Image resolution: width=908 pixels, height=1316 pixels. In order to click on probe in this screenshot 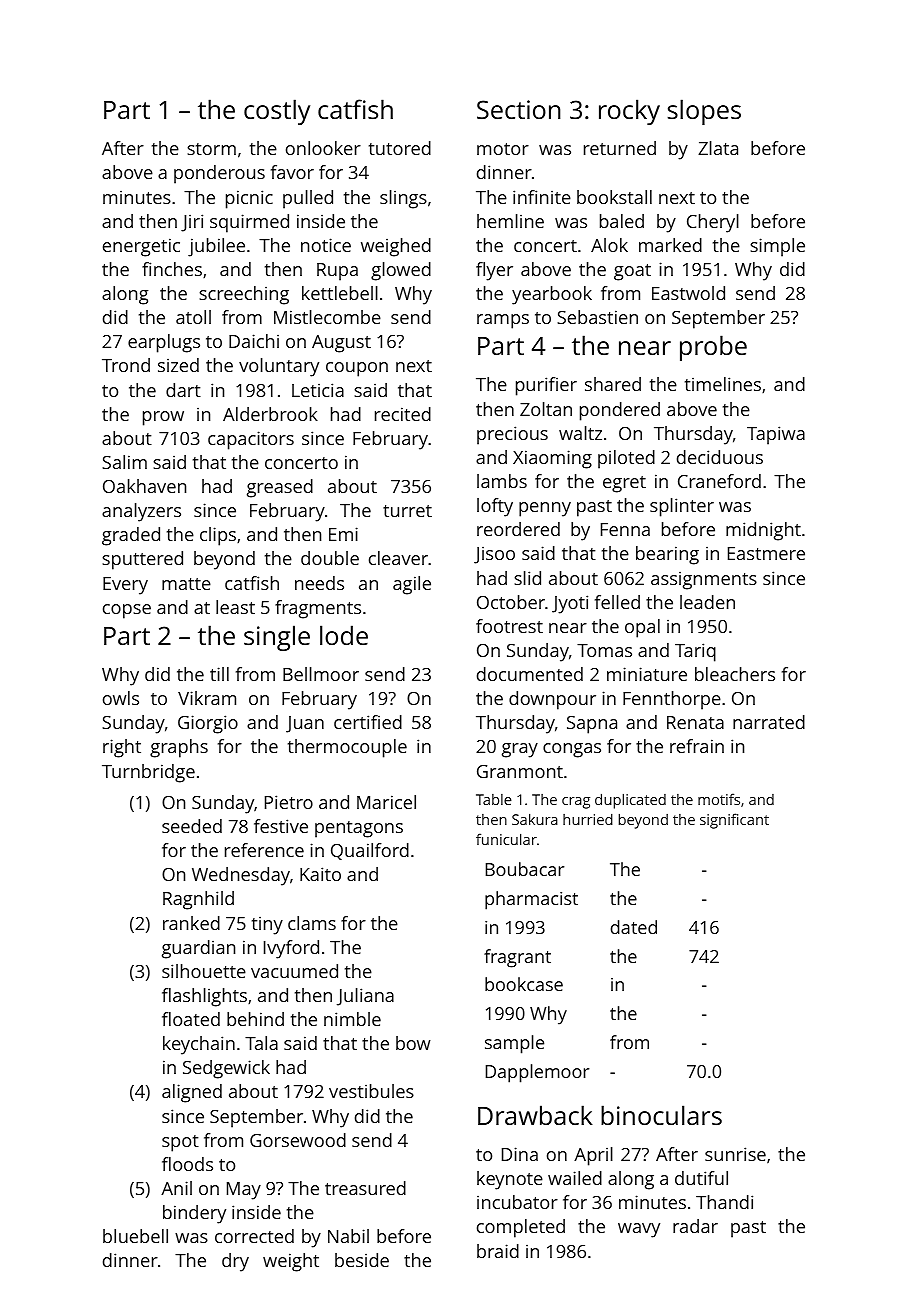, I will do `click(713, 348)`.
